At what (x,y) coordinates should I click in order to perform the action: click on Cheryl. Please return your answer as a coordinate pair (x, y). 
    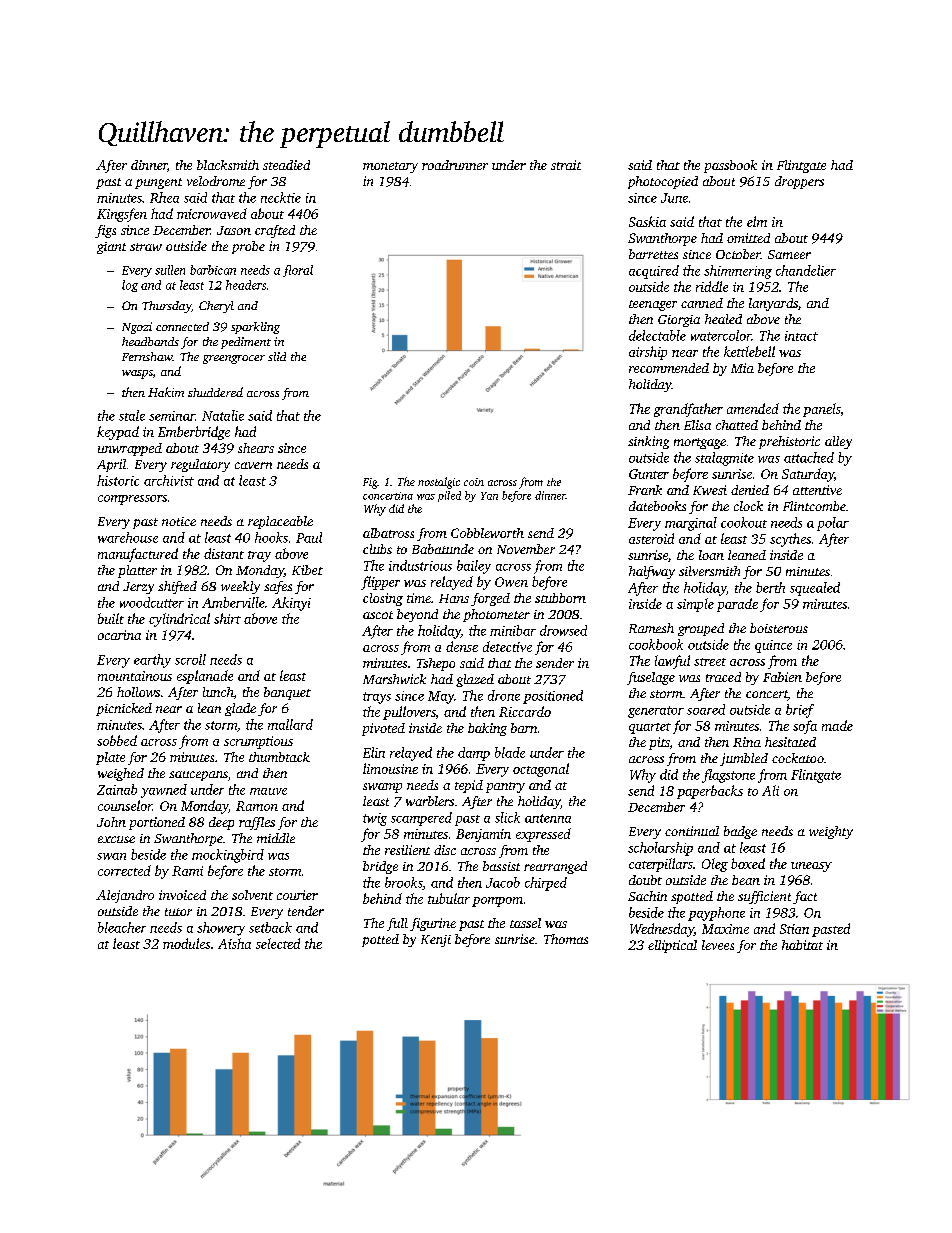
    Looking at the image, I should click on (216, 307).
